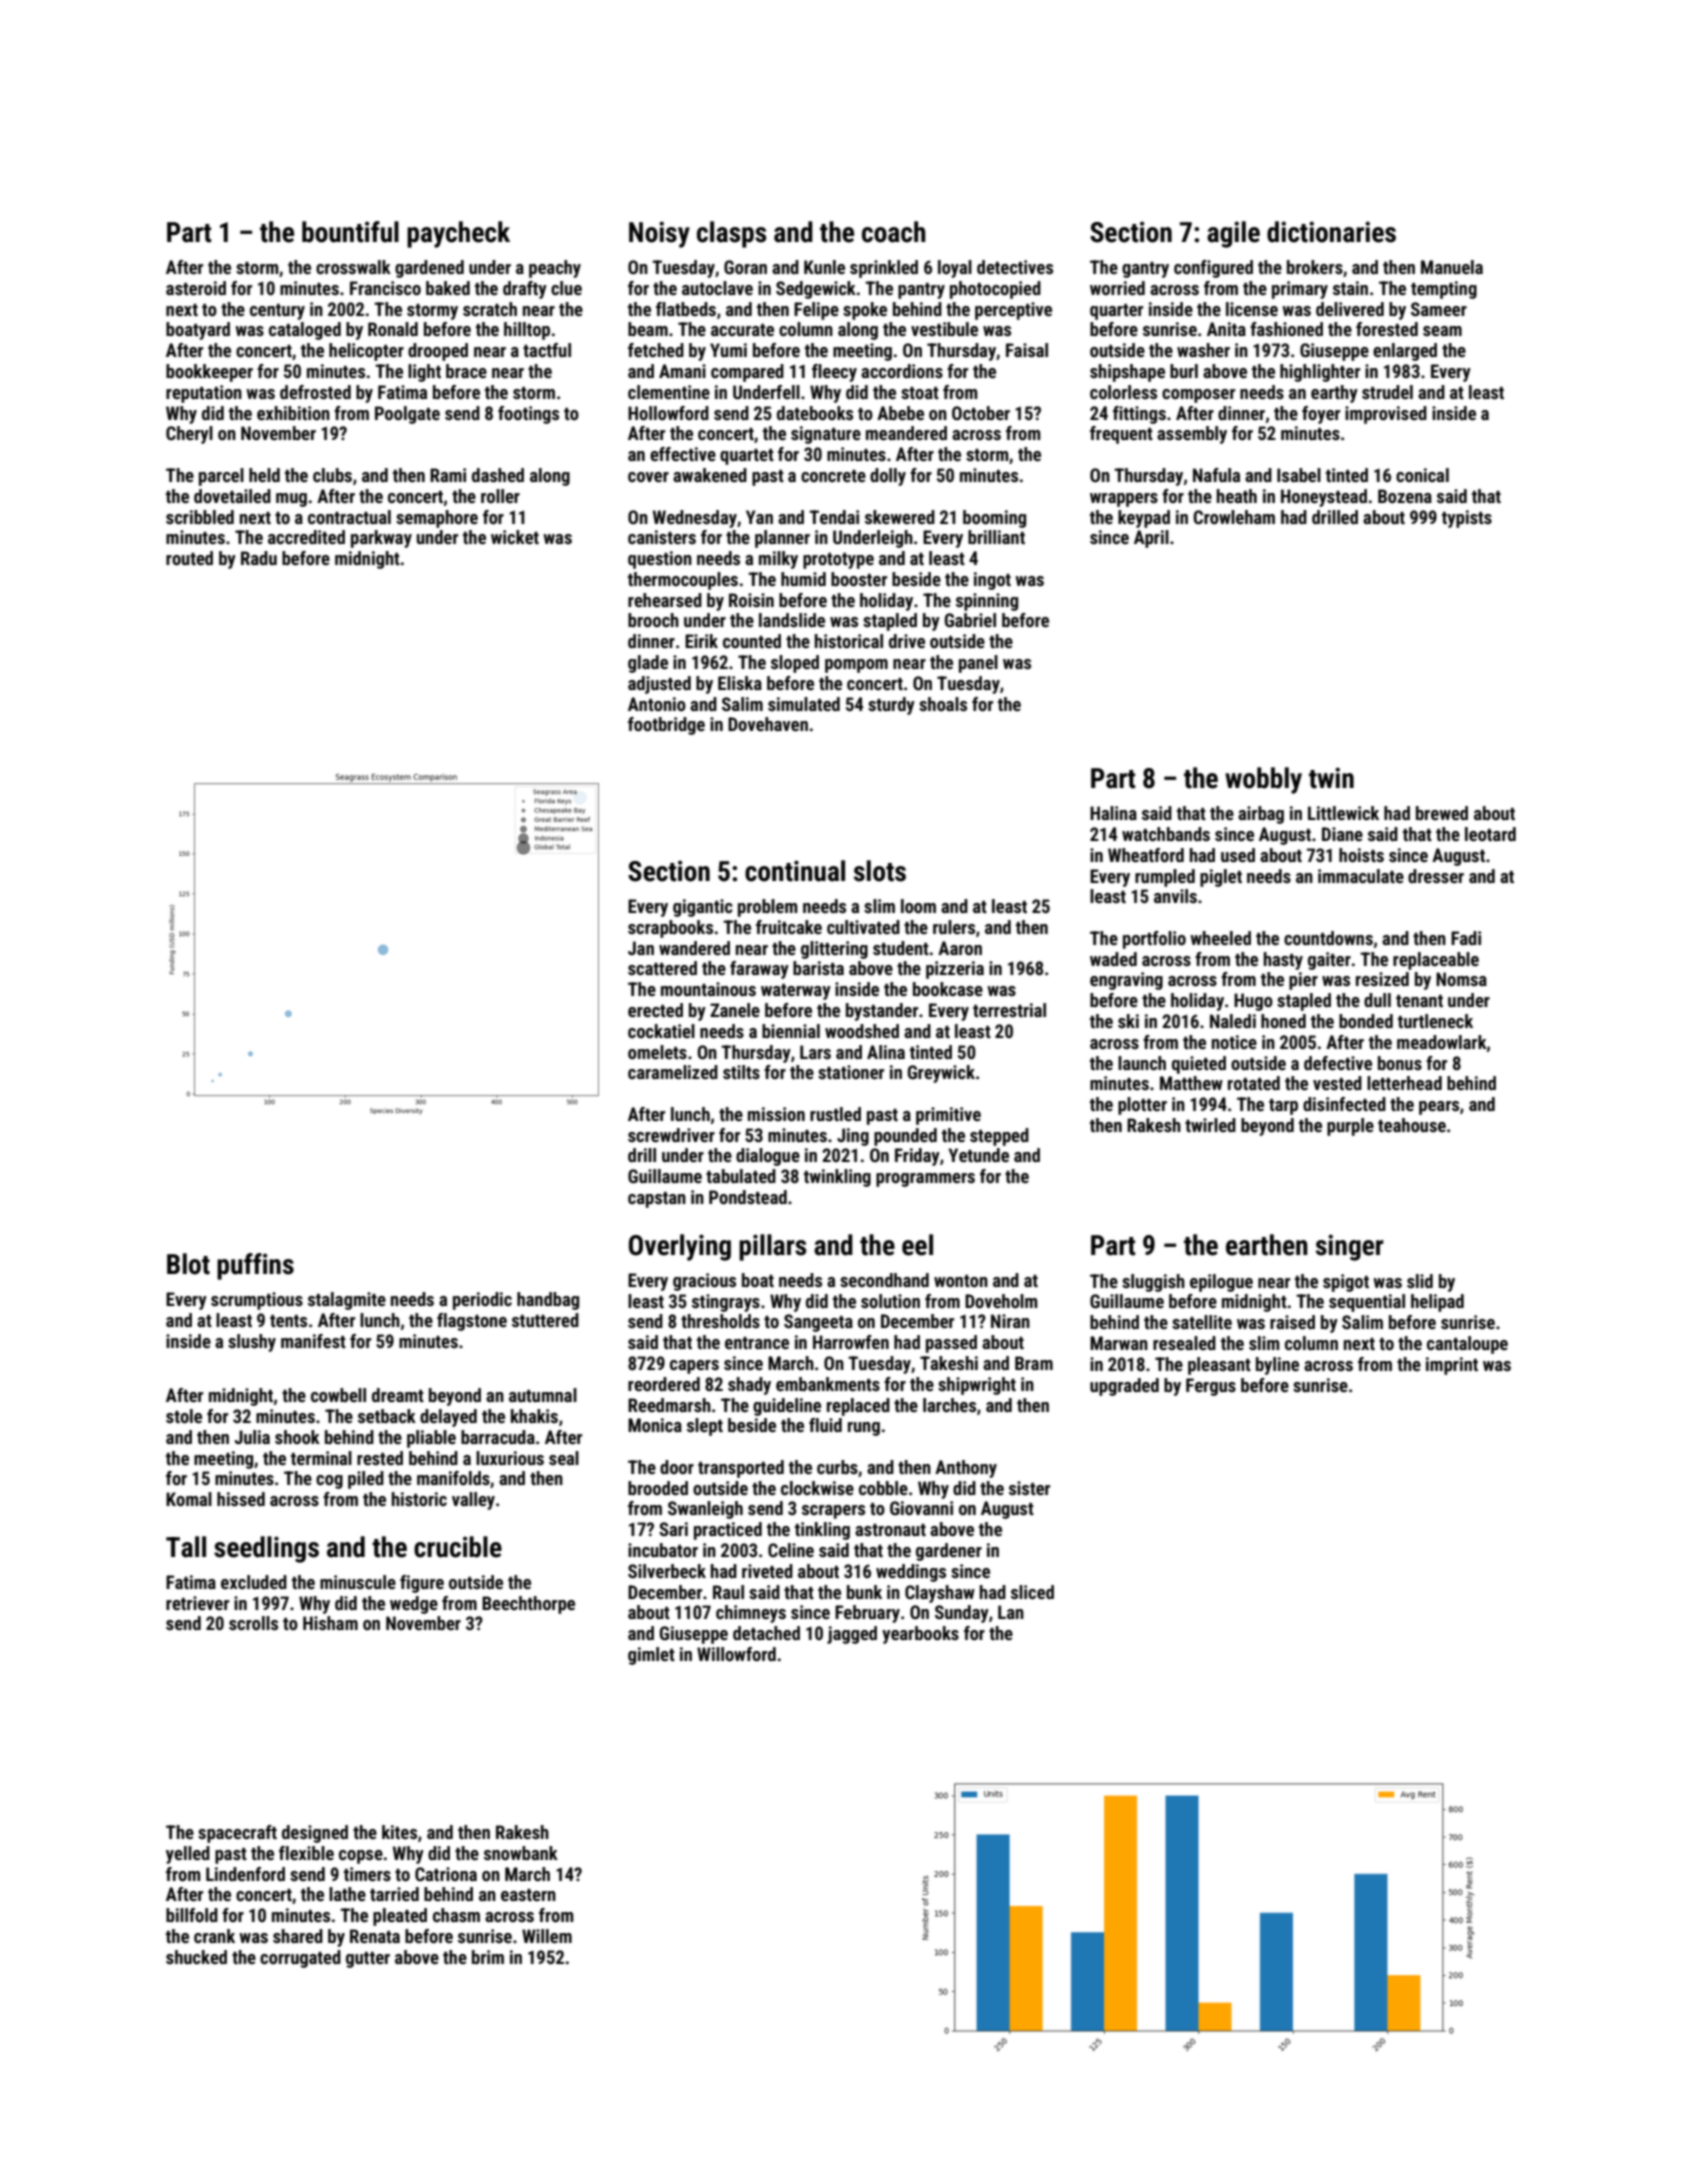 The height and width of the document is (2178, 1683). Describe the element at coordinates (521, 1853) in the document. I see `snowbank` at that location.
